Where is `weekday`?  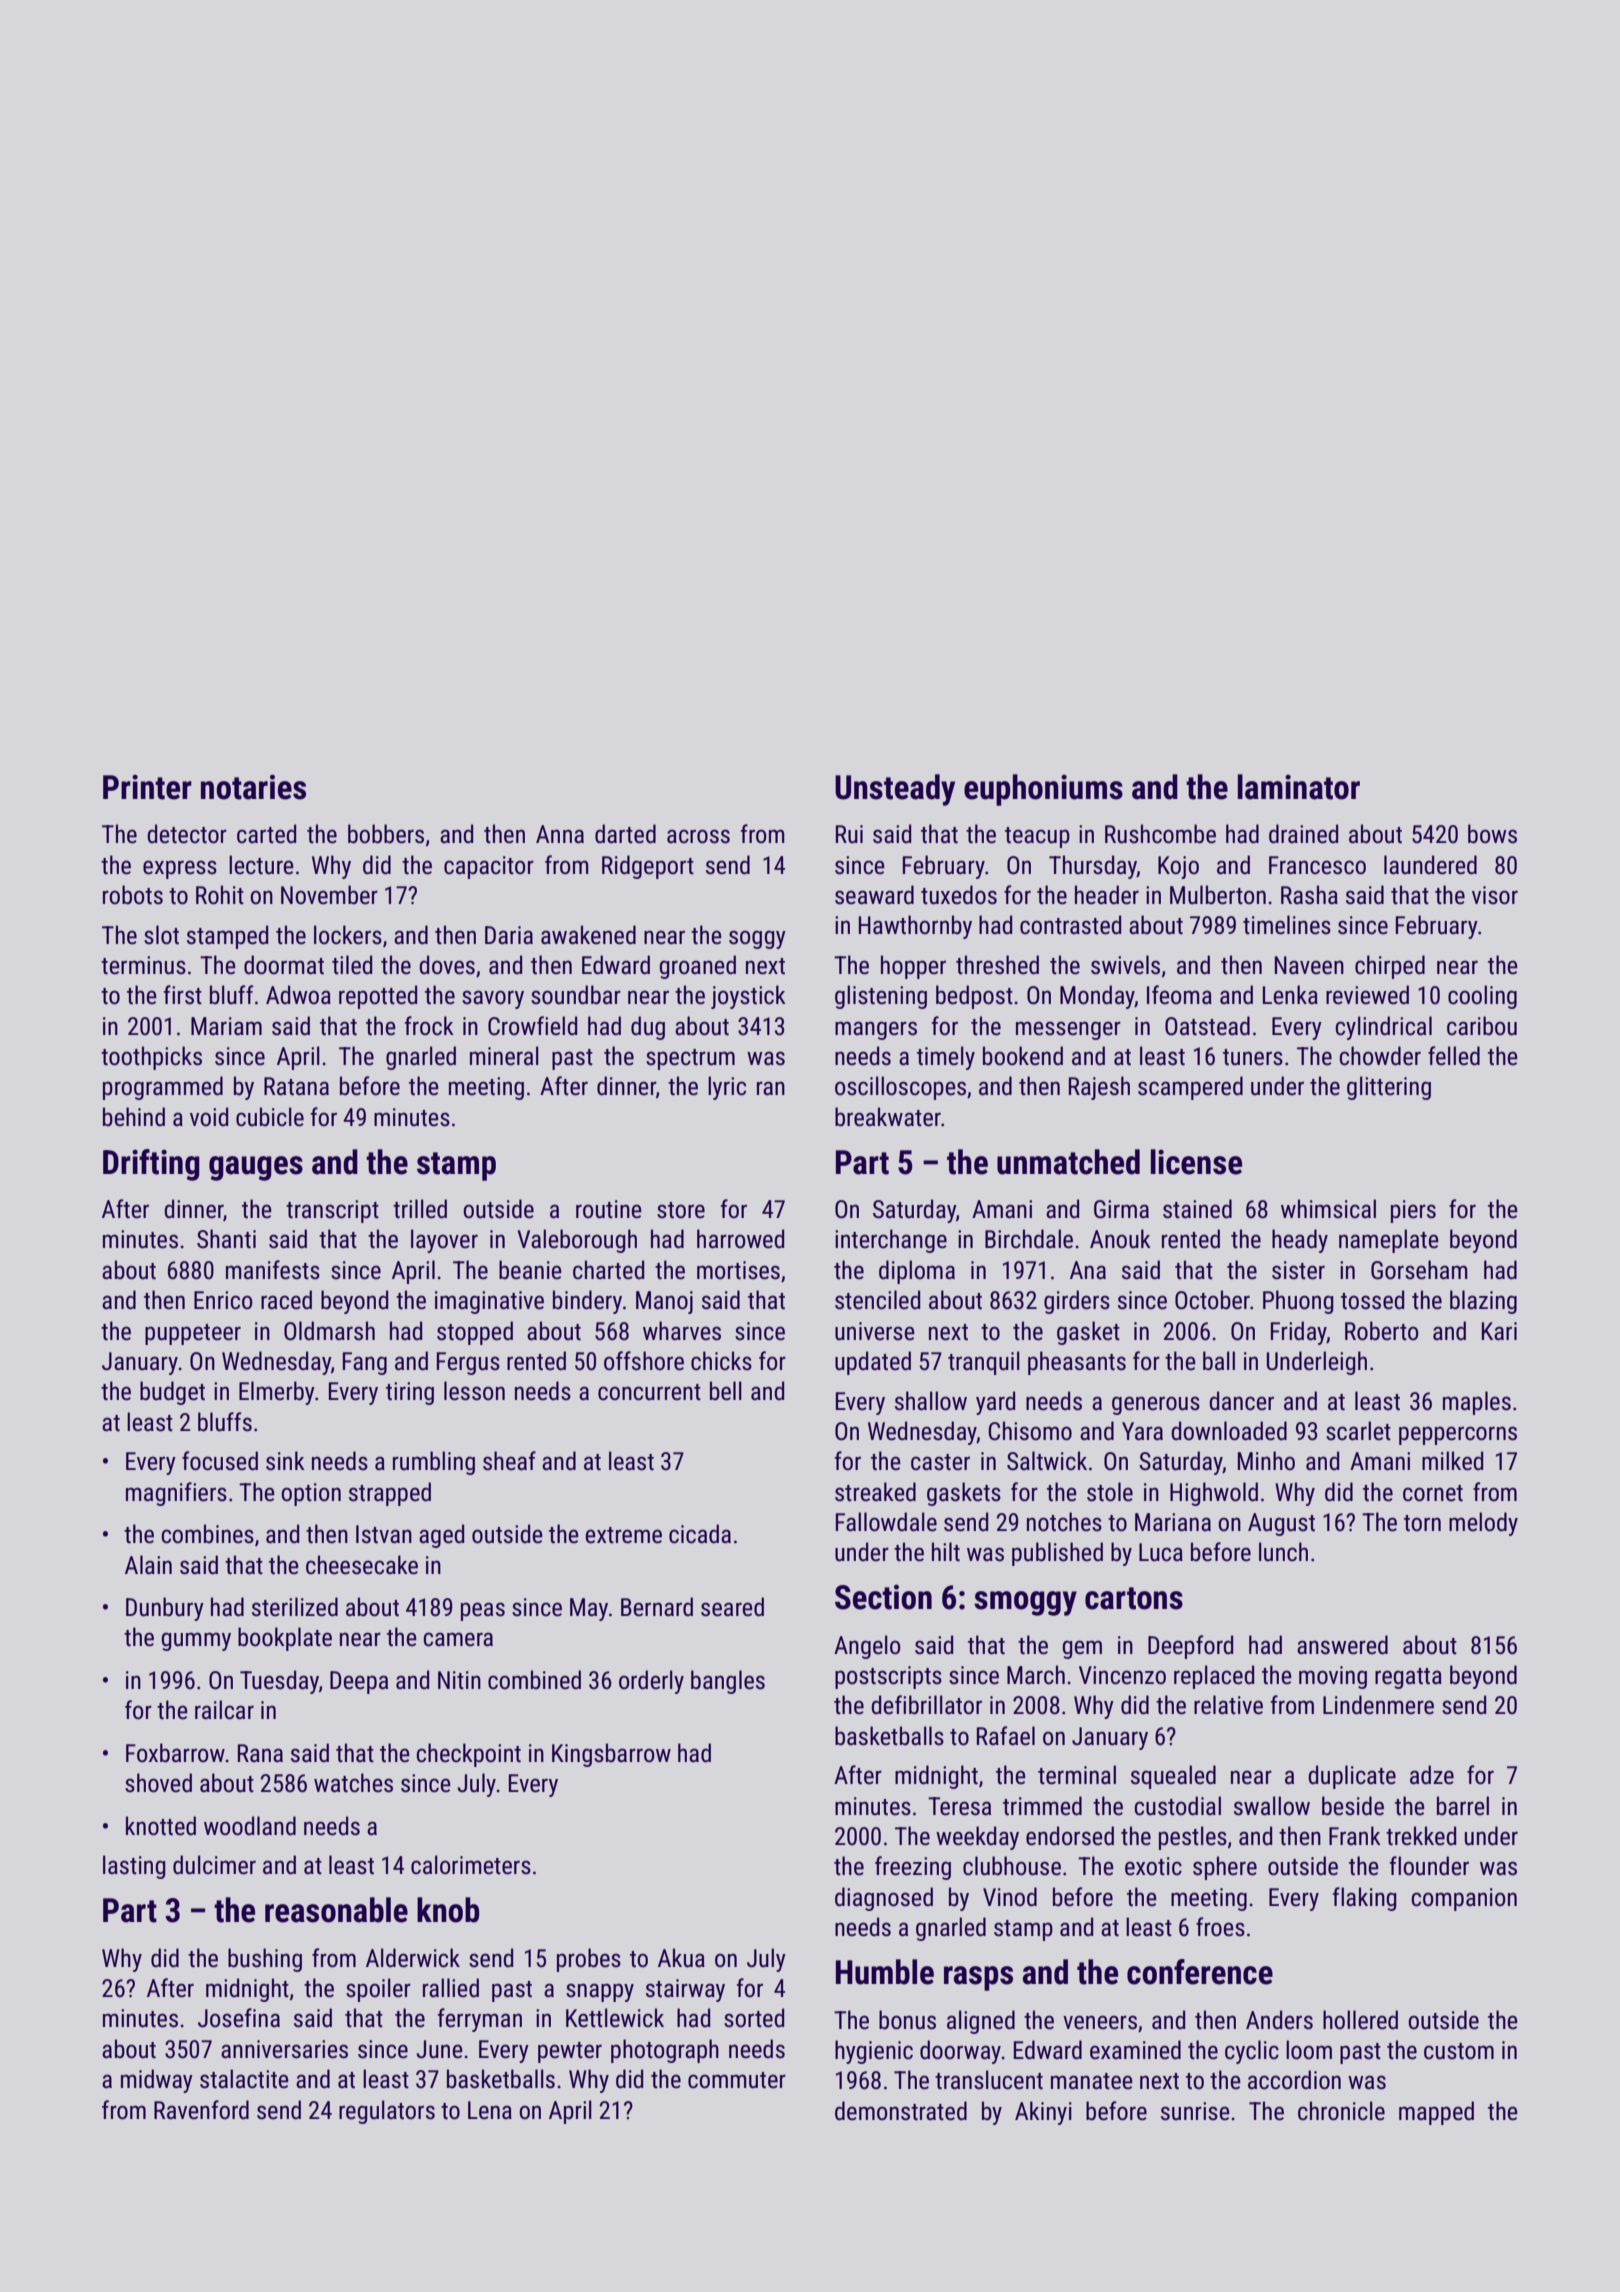 weekday is located at coordinates (977, 1838).
